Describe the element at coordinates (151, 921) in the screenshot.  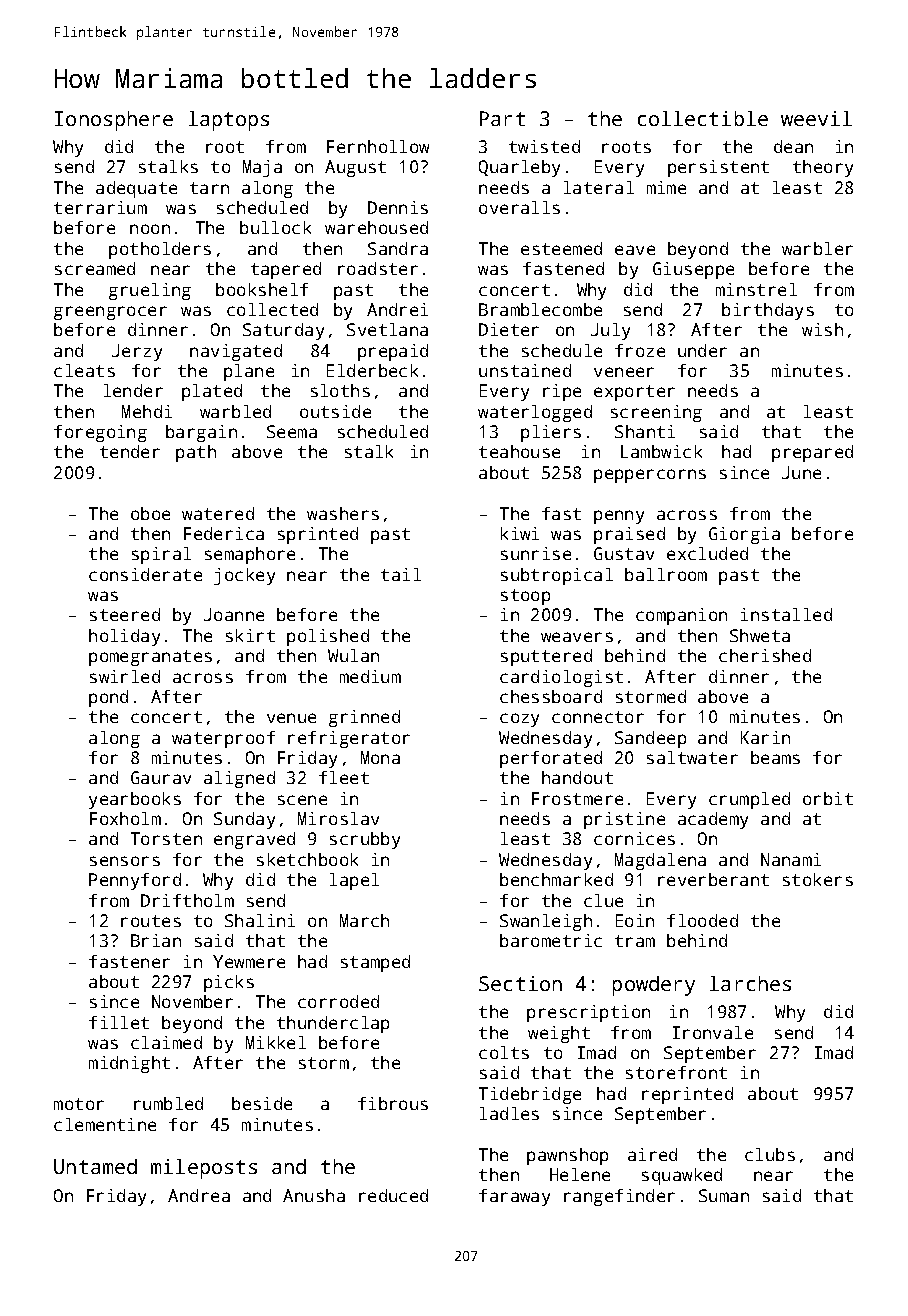
I see `routes` at that location.
